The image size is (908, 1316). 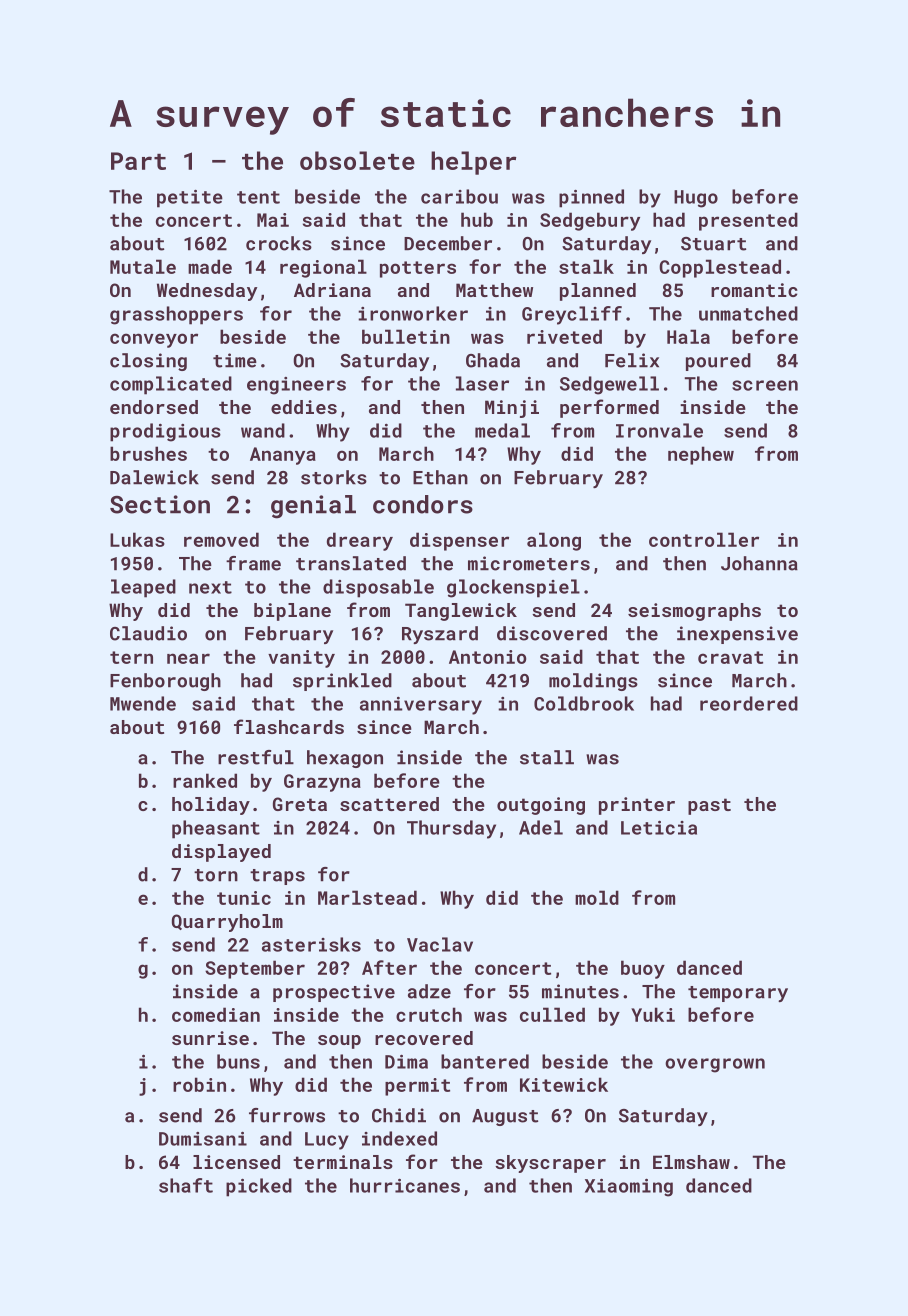 What do you see at coordinates (659, 430) in the screenshot?
I see `Ironvale` at bounding box center [659, 430].
